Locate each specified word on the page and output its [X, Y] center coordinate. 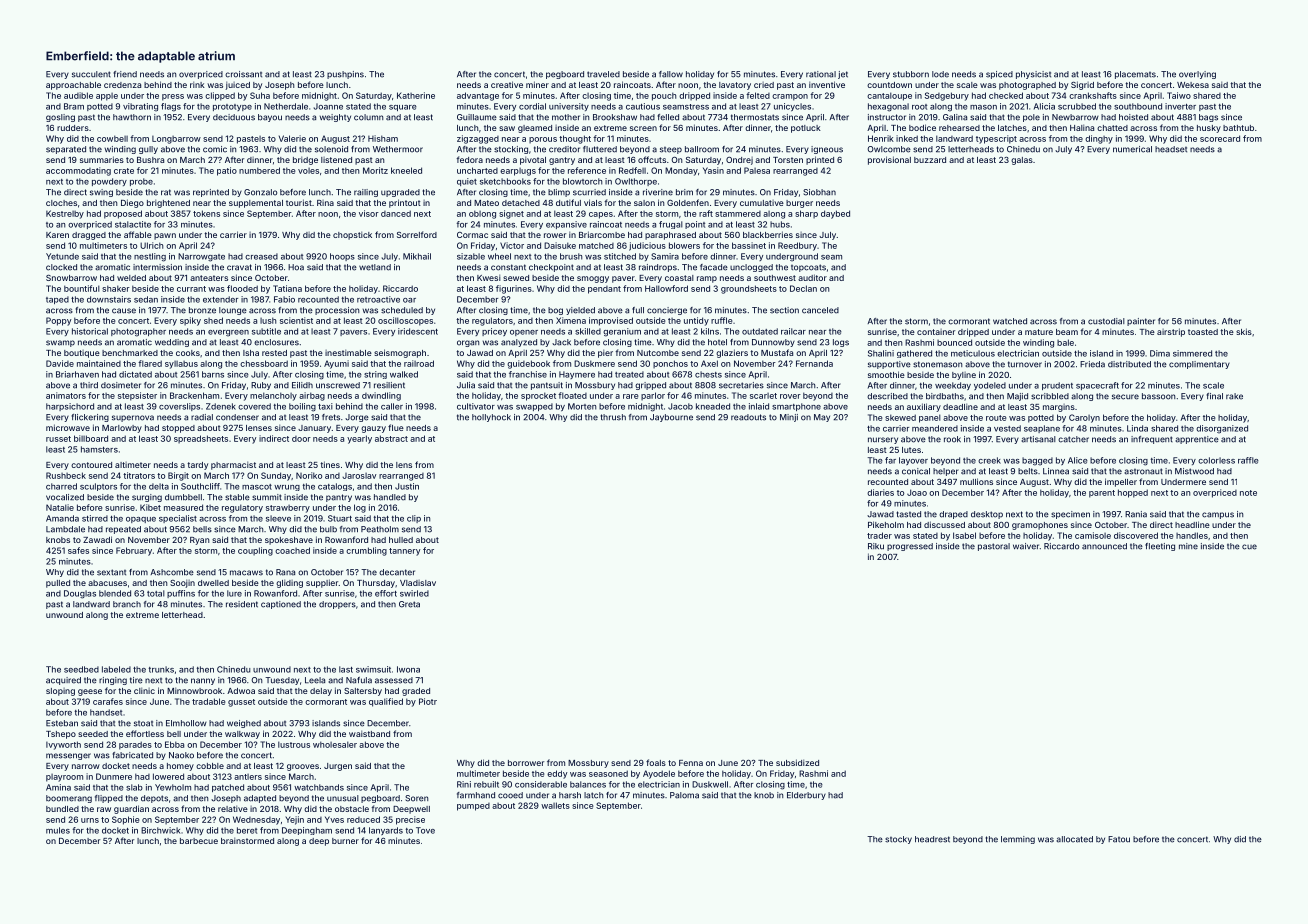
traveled [603, 74]
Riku [876, 546]
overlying [1197, 75]
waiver [1026, 546]
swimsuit [373, 669]
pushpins [345, 75]
